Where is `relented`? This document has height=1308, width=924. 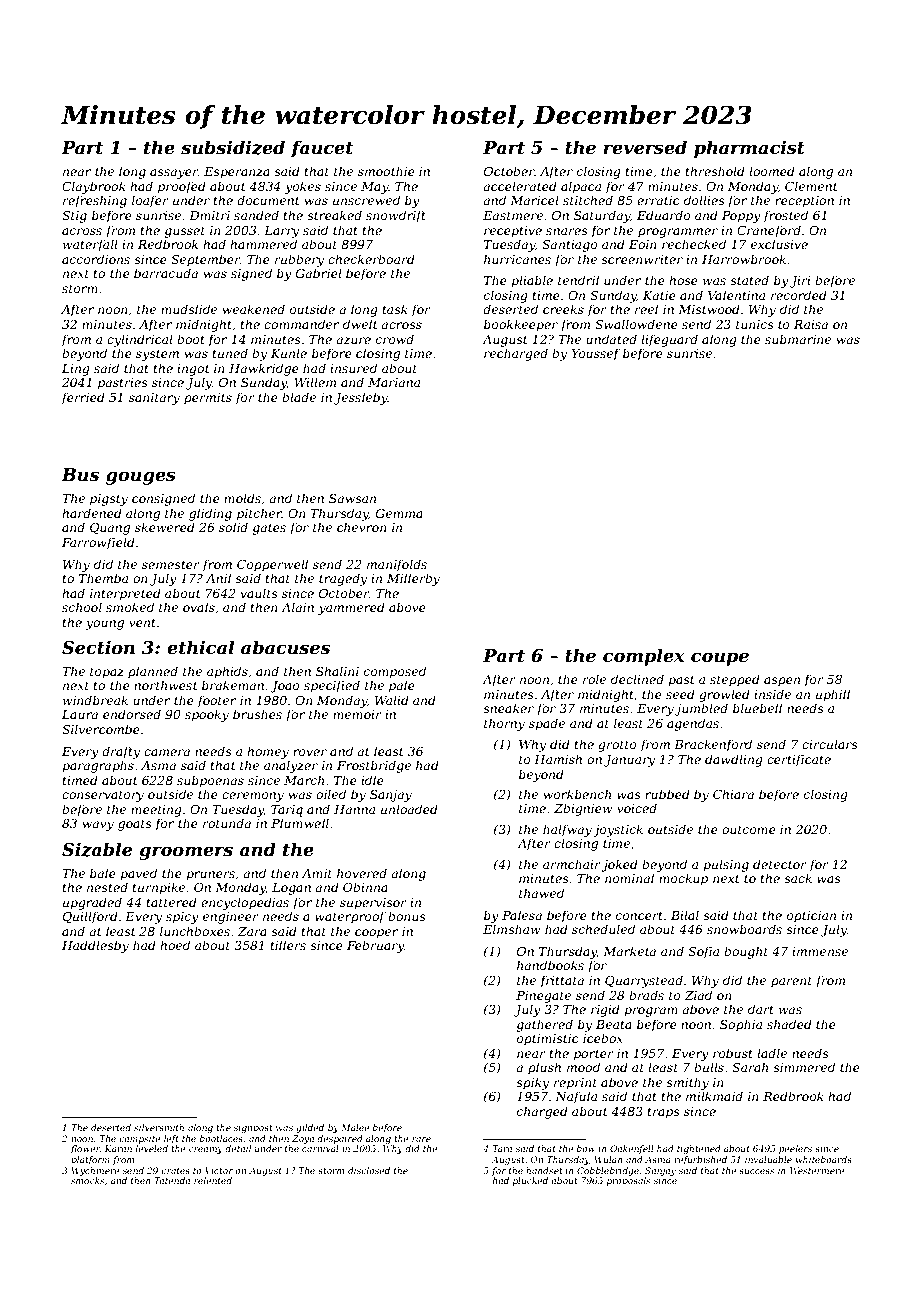 relented is located at coordinates (213, 1180).
